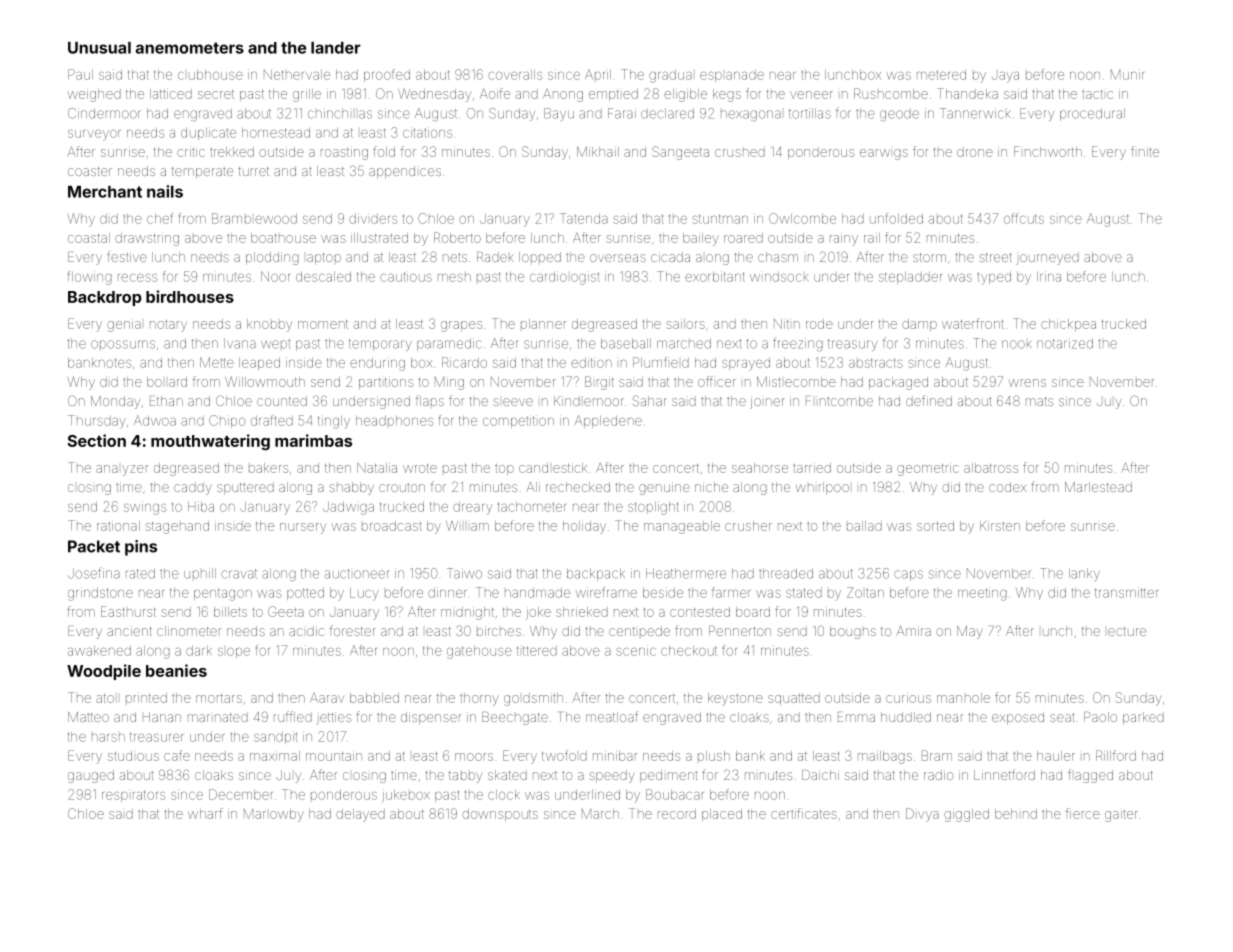 Image resolution: width=1233 pixels, height=952 pixels. Describe the element at coordinates (1098, 487) in the screenshot. I see `Marlestead` at that location.
